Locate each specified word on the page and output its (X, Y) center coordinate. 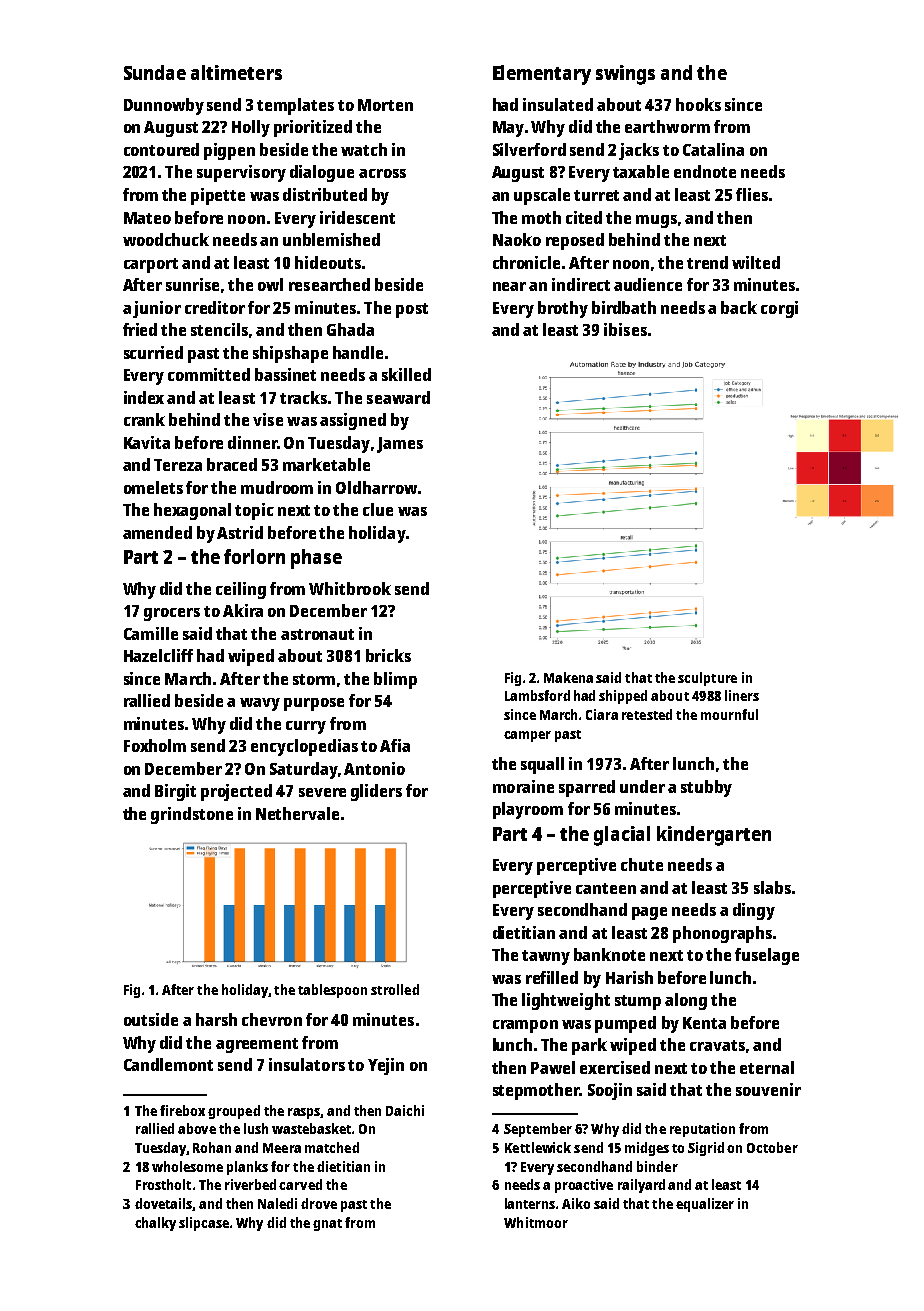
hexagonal (192, 511)
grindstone (192, 815)
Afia (395, 745)
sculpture (707, 679)
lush (256, 1128)
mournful (729, 714)
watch (364, 149)
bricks (388, 655)
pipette (218, 196)
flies (752, 194)
